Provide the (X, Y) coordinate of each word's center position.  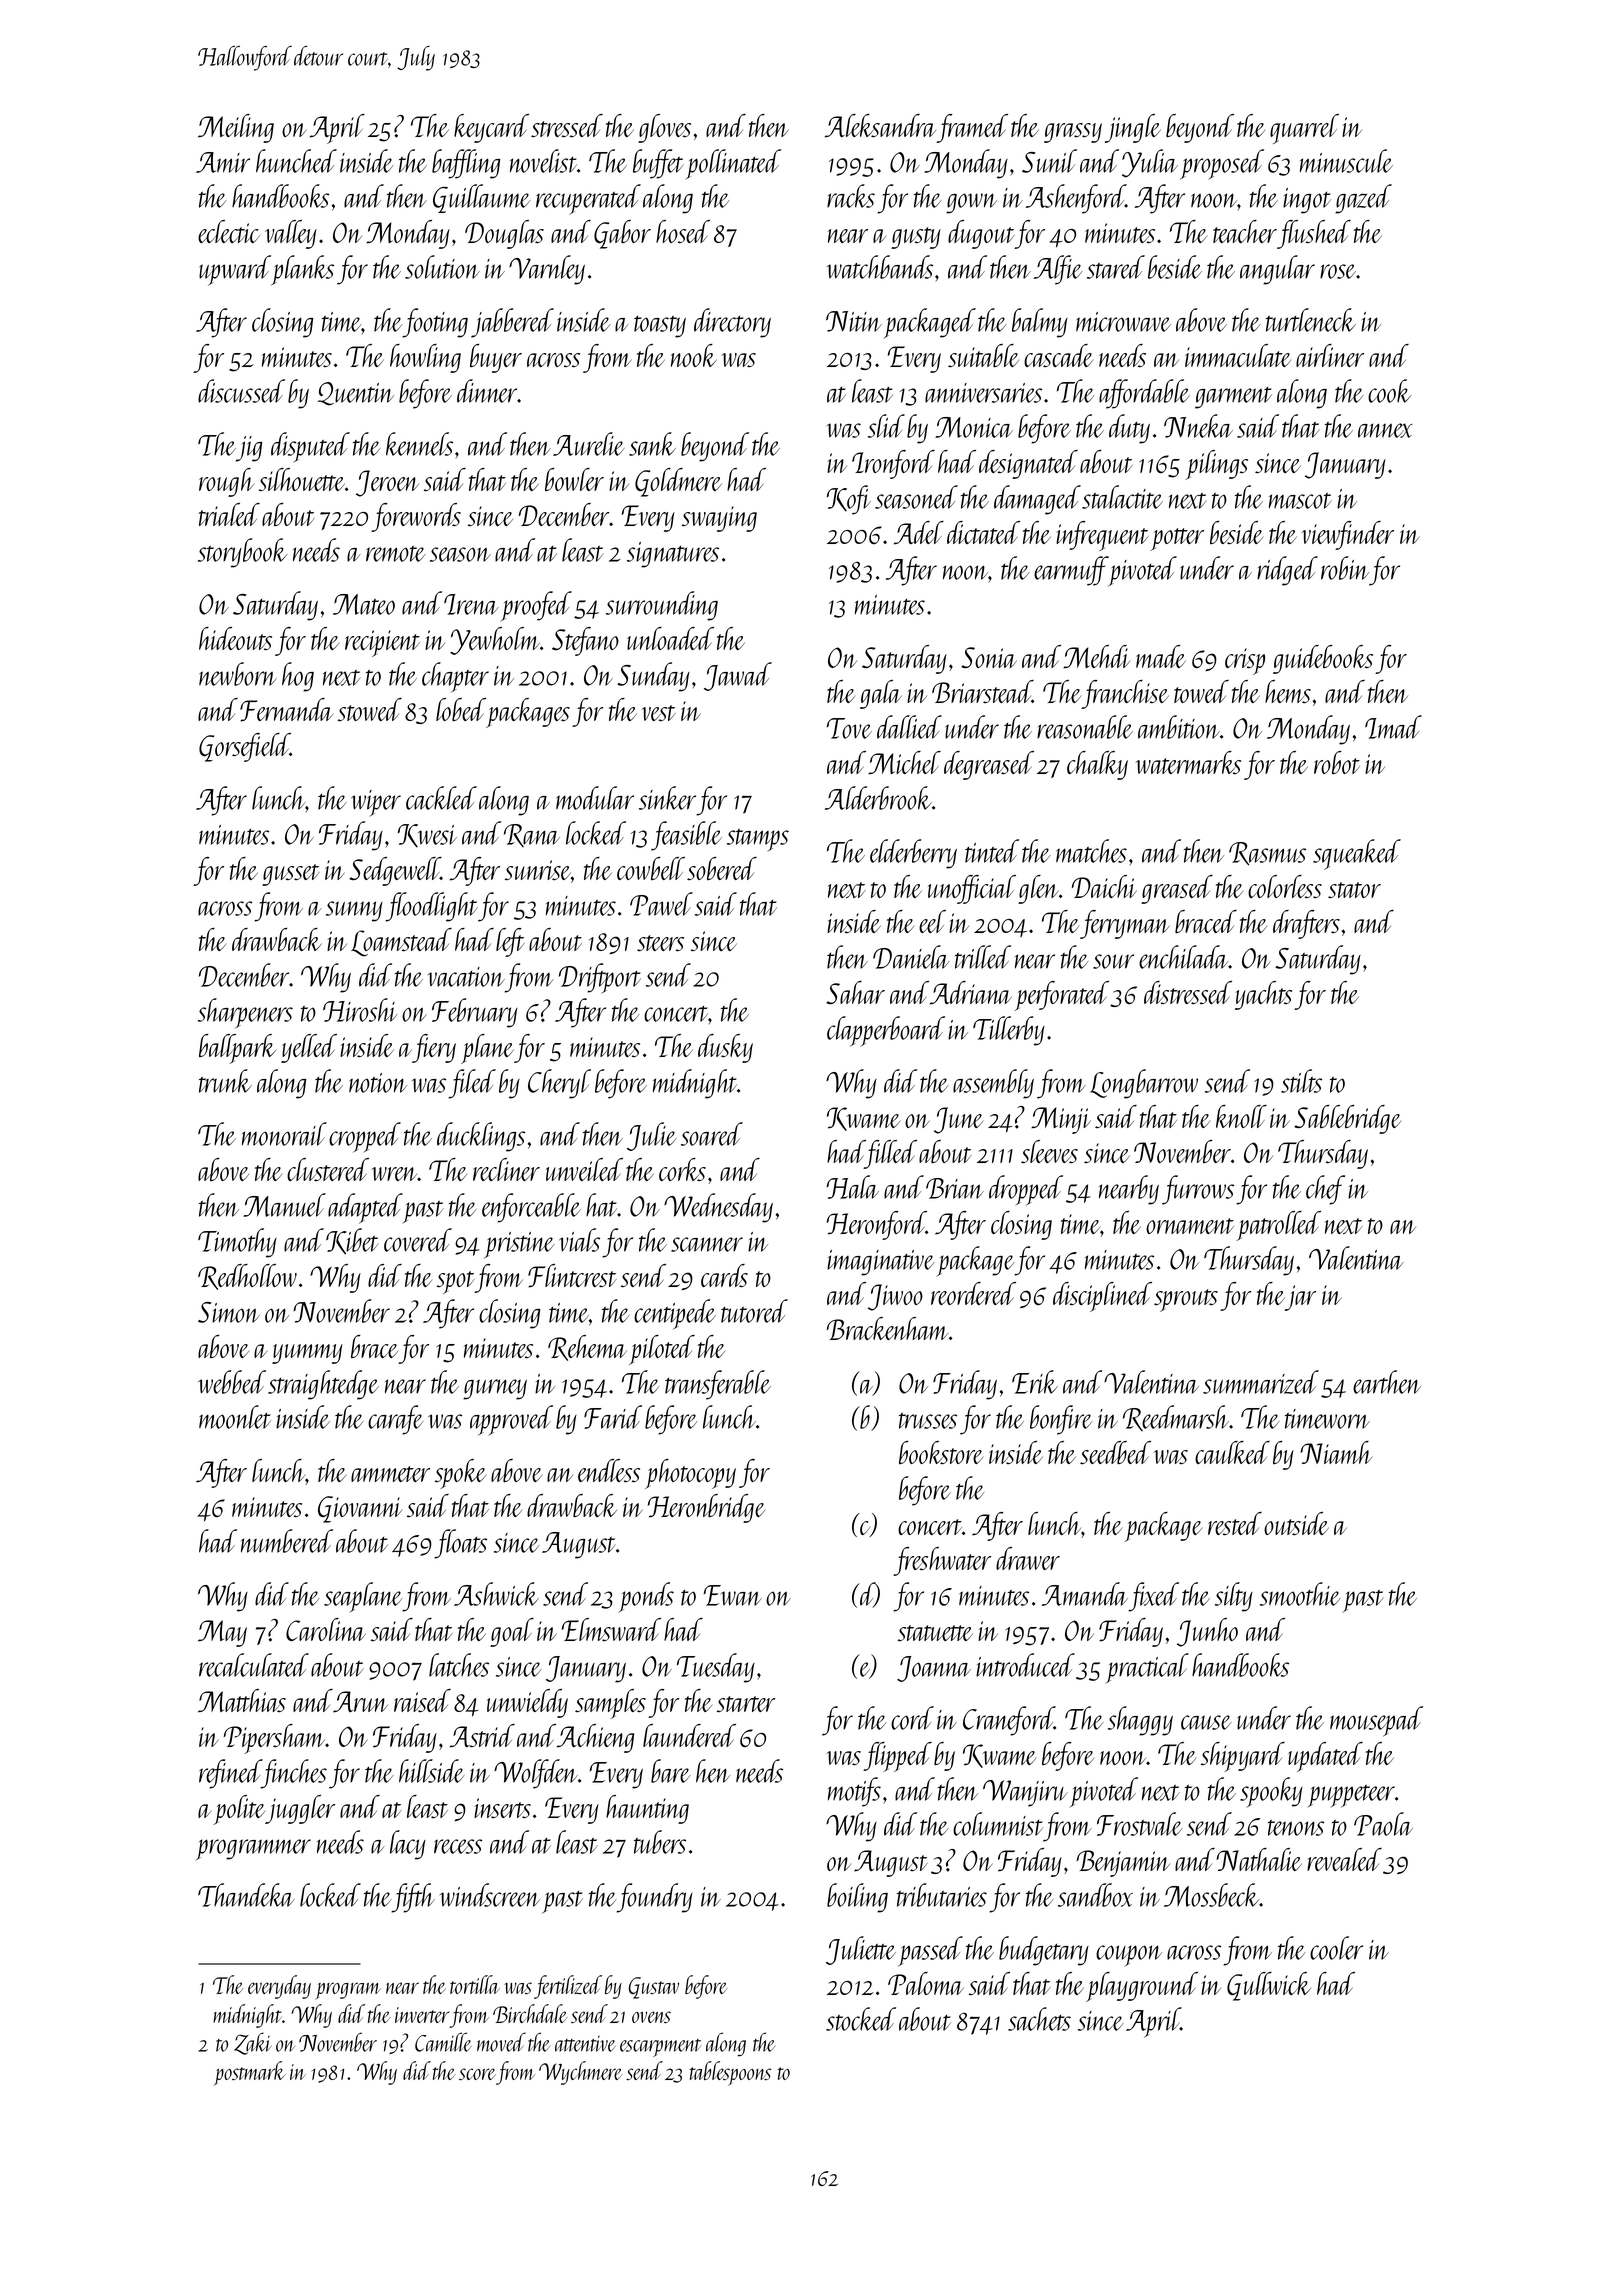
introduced (1025, 1665)
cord (912, 1718)
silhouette (302, 479)
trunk (225, 1081)
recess (458, 1846)
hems (1288, 691)
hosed (683, 231)
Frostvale (1139, 1824)
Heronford (876, 1225)
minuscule (1346, 161)
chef (1325, 1190)
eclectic (229, 231)
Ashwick (496, 1594)
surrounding (662, 606)
